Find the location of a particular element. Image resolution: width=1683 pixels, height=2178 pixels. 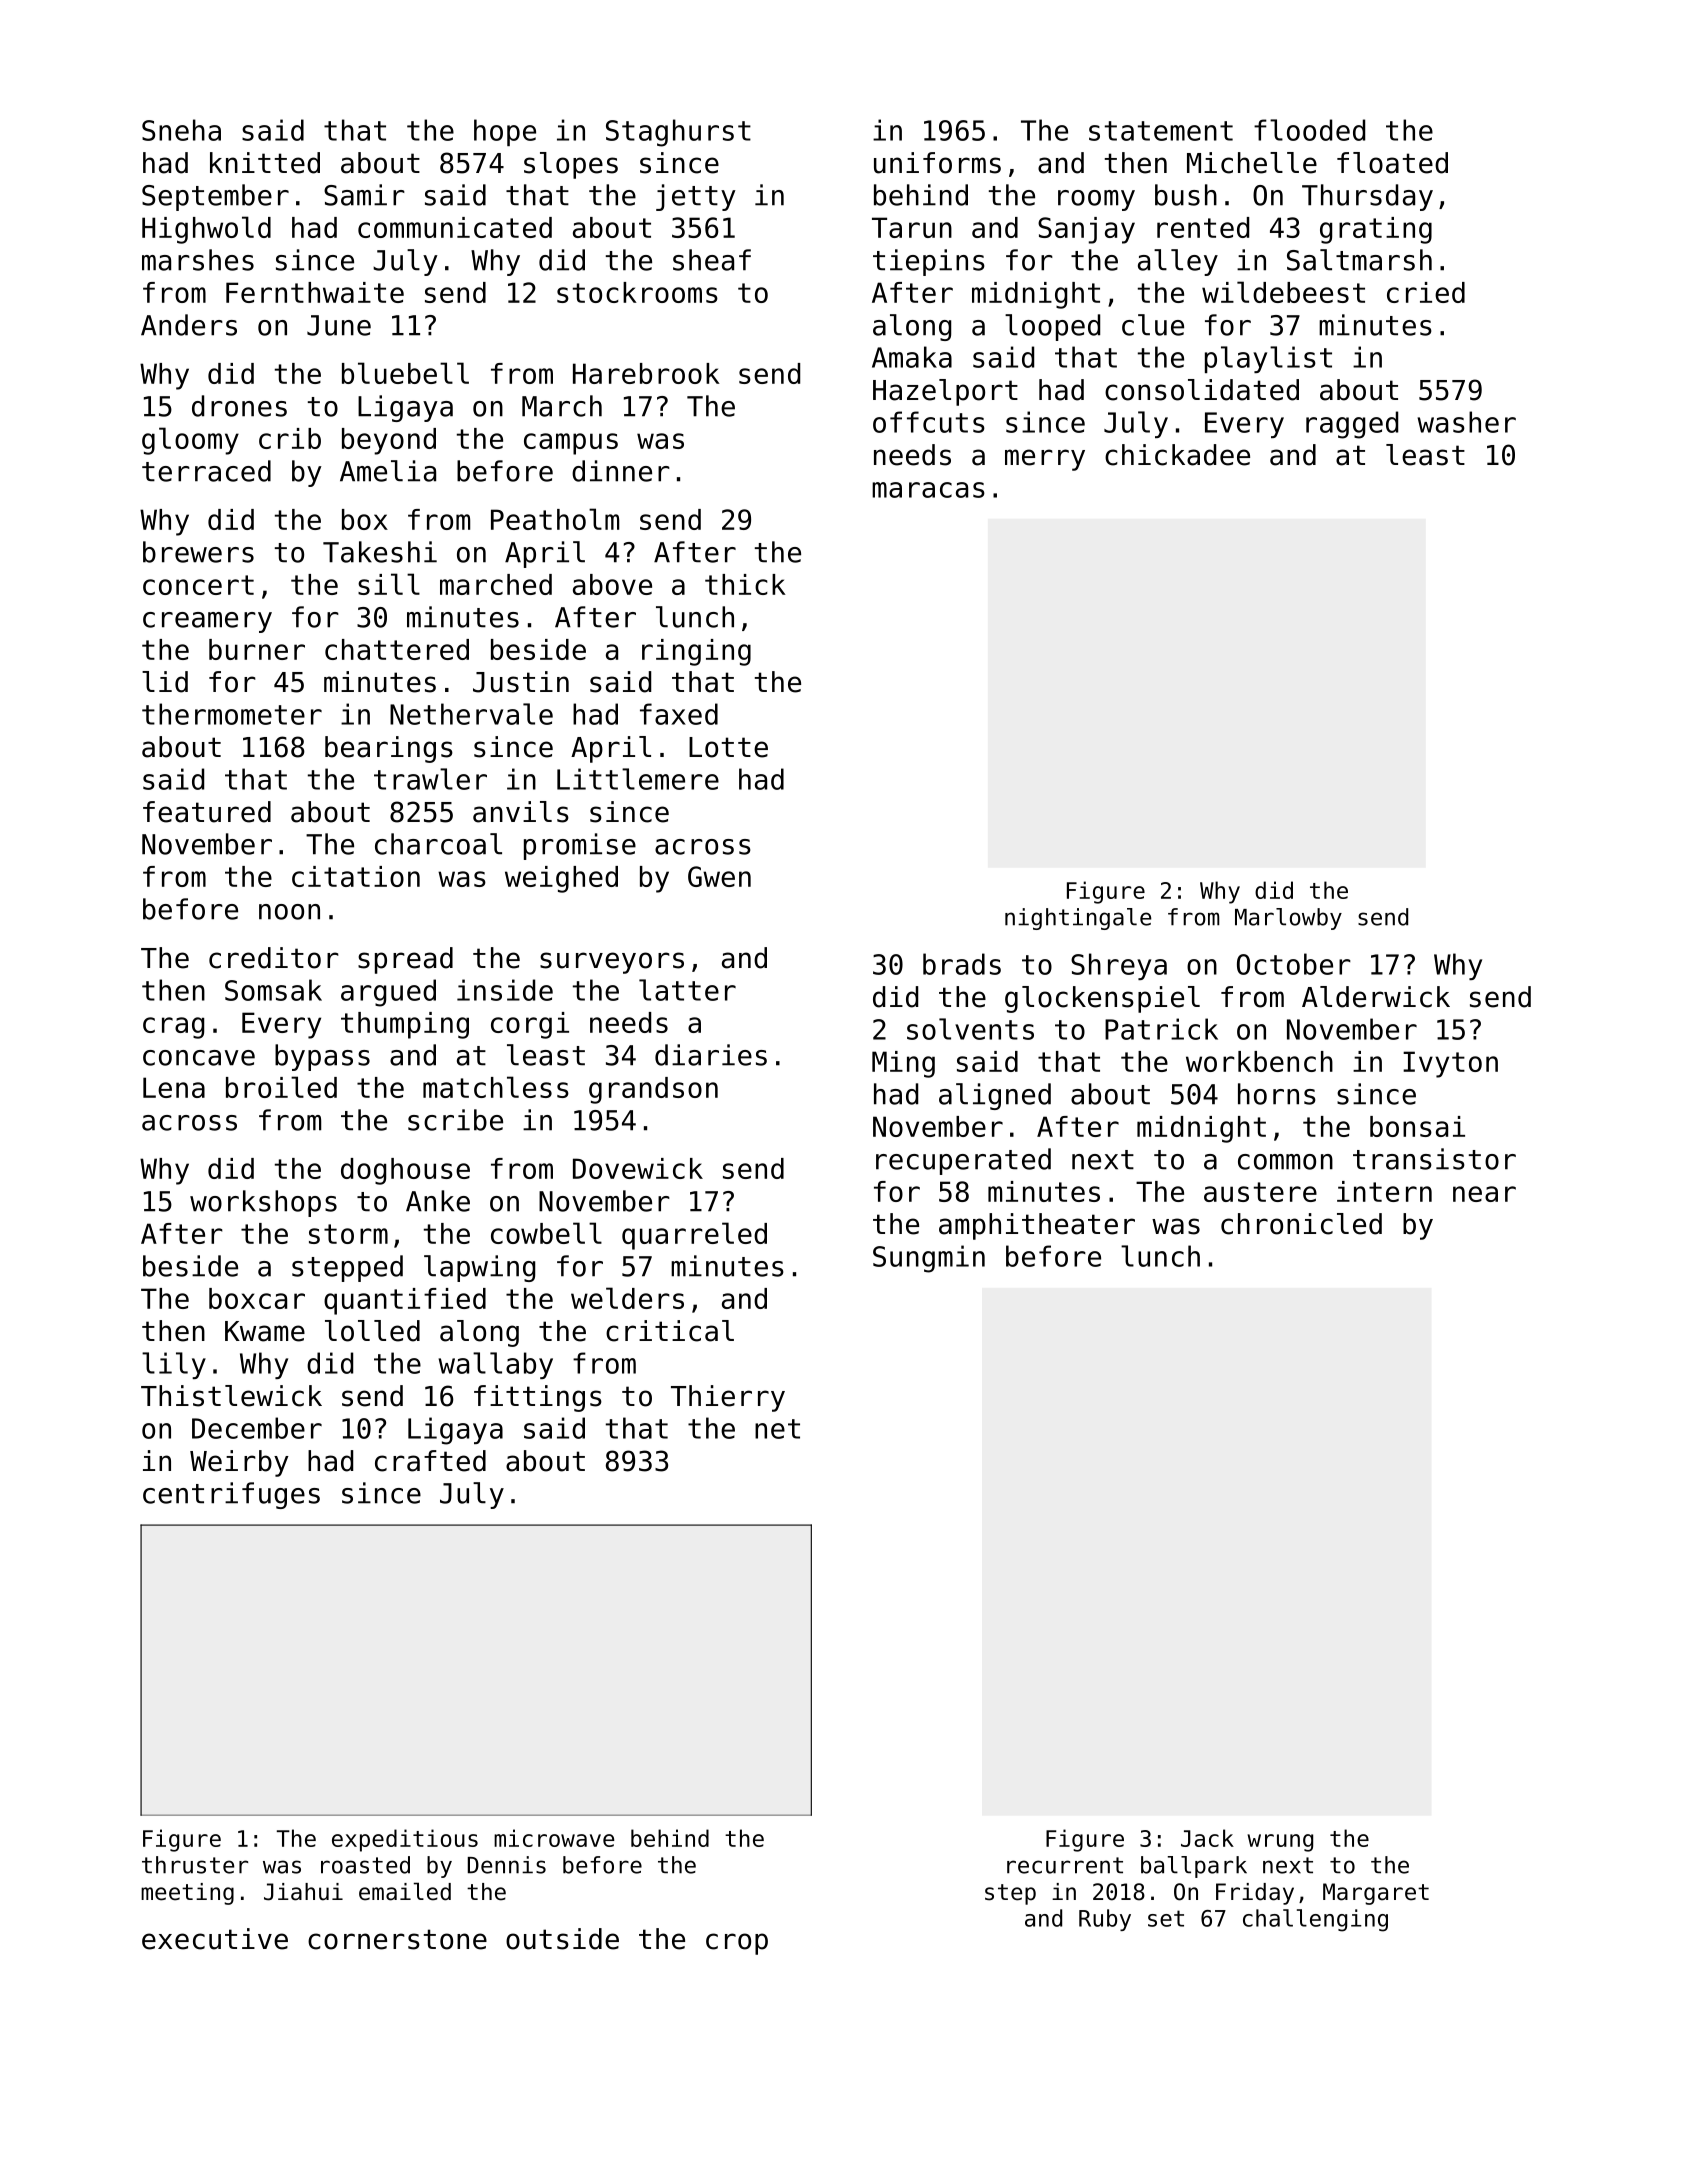

statement is located at coordinates (1161, 131).
